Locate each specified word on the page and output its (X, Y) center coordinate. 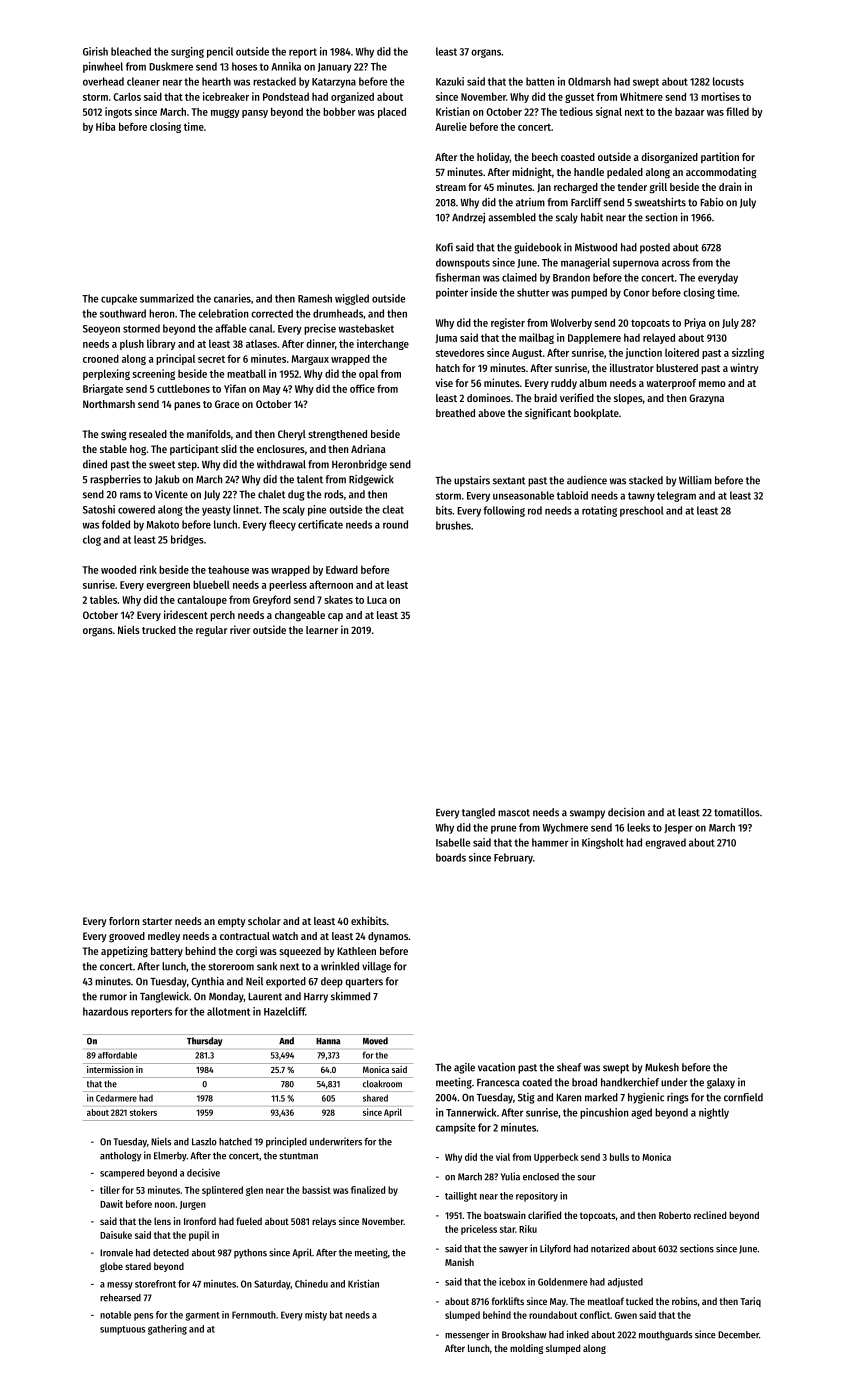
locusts (728, 81)
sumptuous (122, 1330)
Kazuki (450, 81)
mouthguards (666, 1336)
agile (464, 1068)
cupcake (119, 299)
